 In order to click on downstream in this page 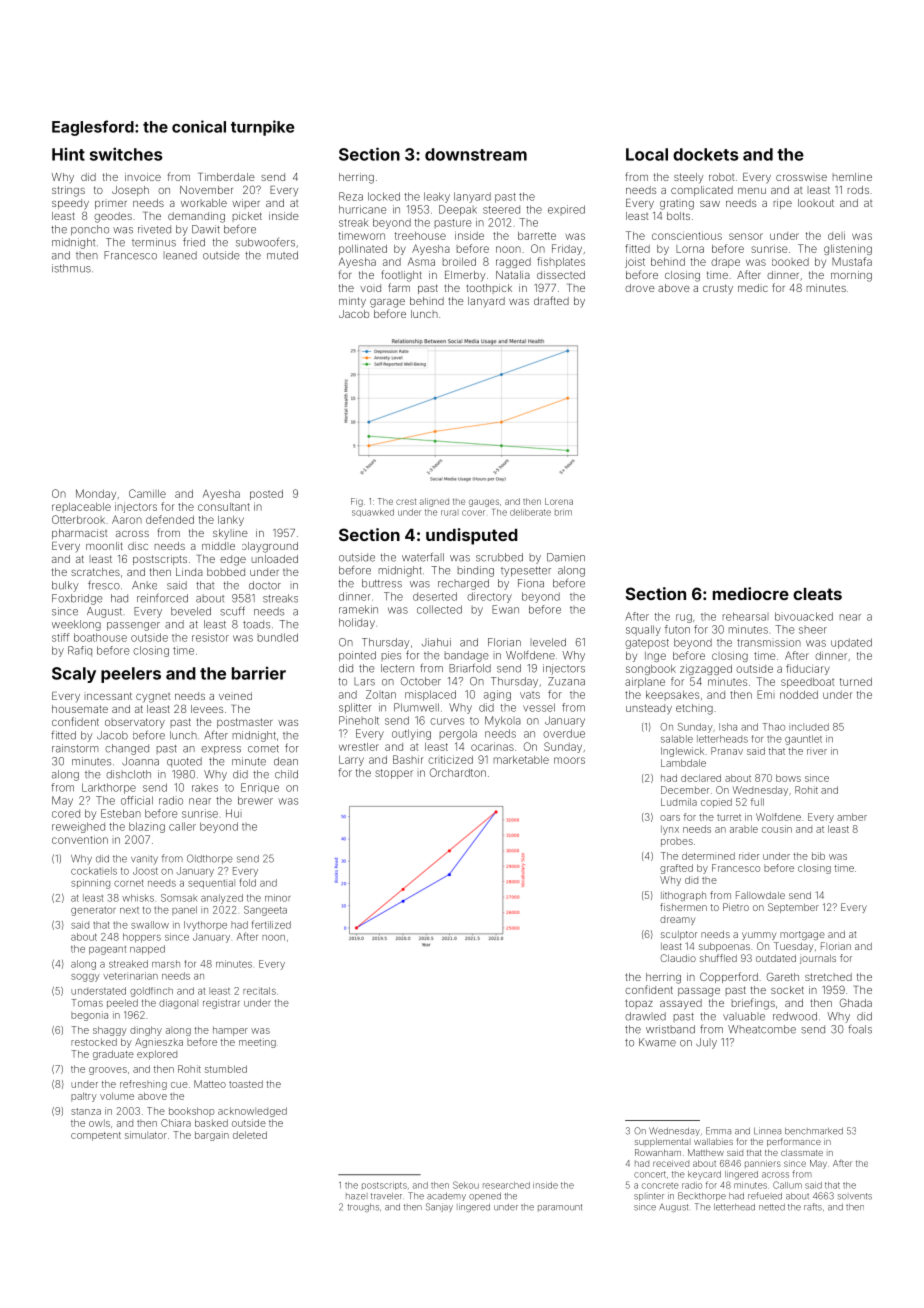, I will do `click(476, 154)`.
